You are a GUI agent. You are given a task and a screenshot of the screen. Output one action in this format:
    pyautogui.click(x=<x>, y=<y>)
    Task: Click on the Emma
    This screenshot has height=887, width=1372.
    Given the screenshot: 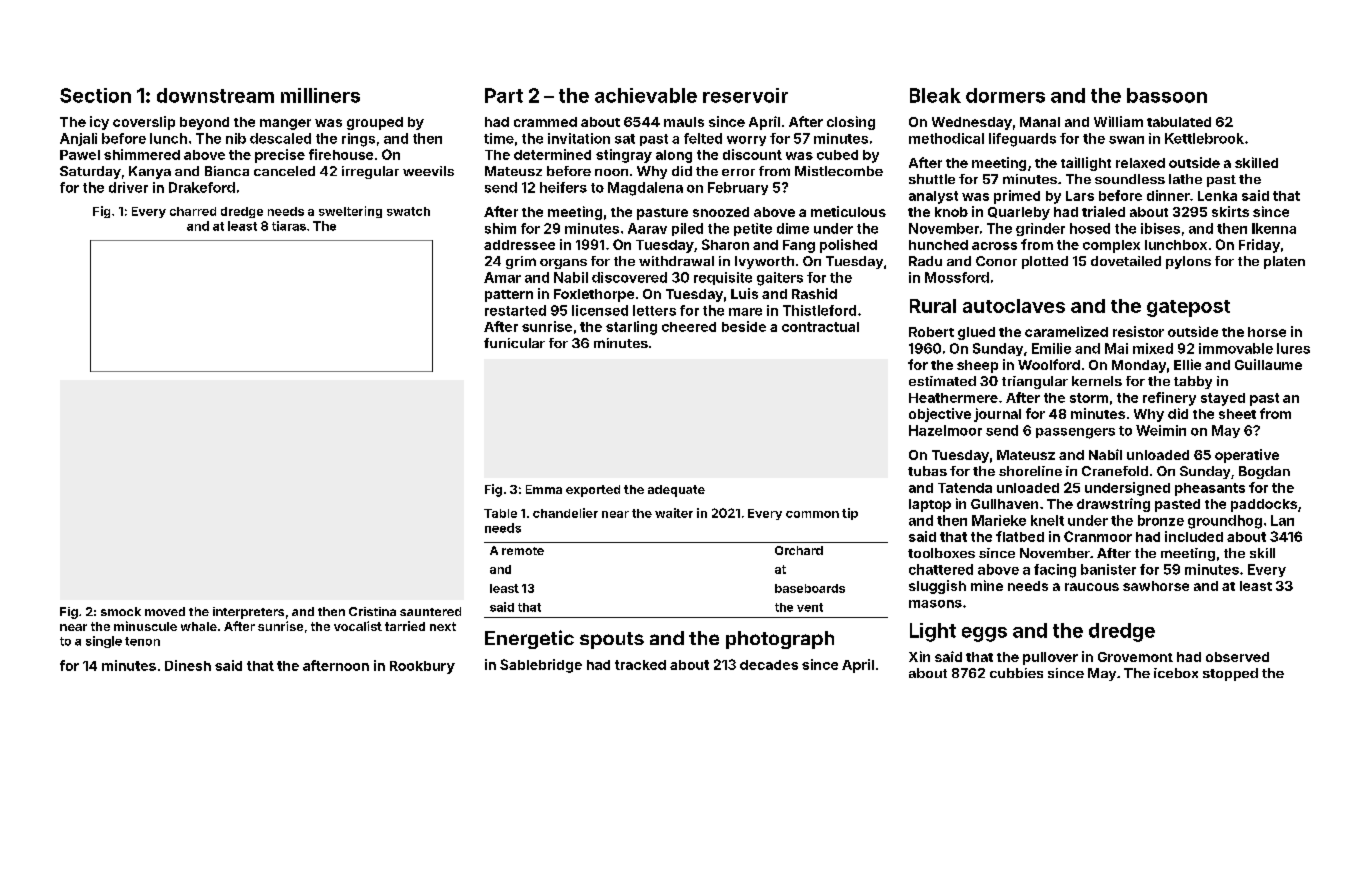 What is the action you would take?
    pyautogui.click(x=544, y=489)
